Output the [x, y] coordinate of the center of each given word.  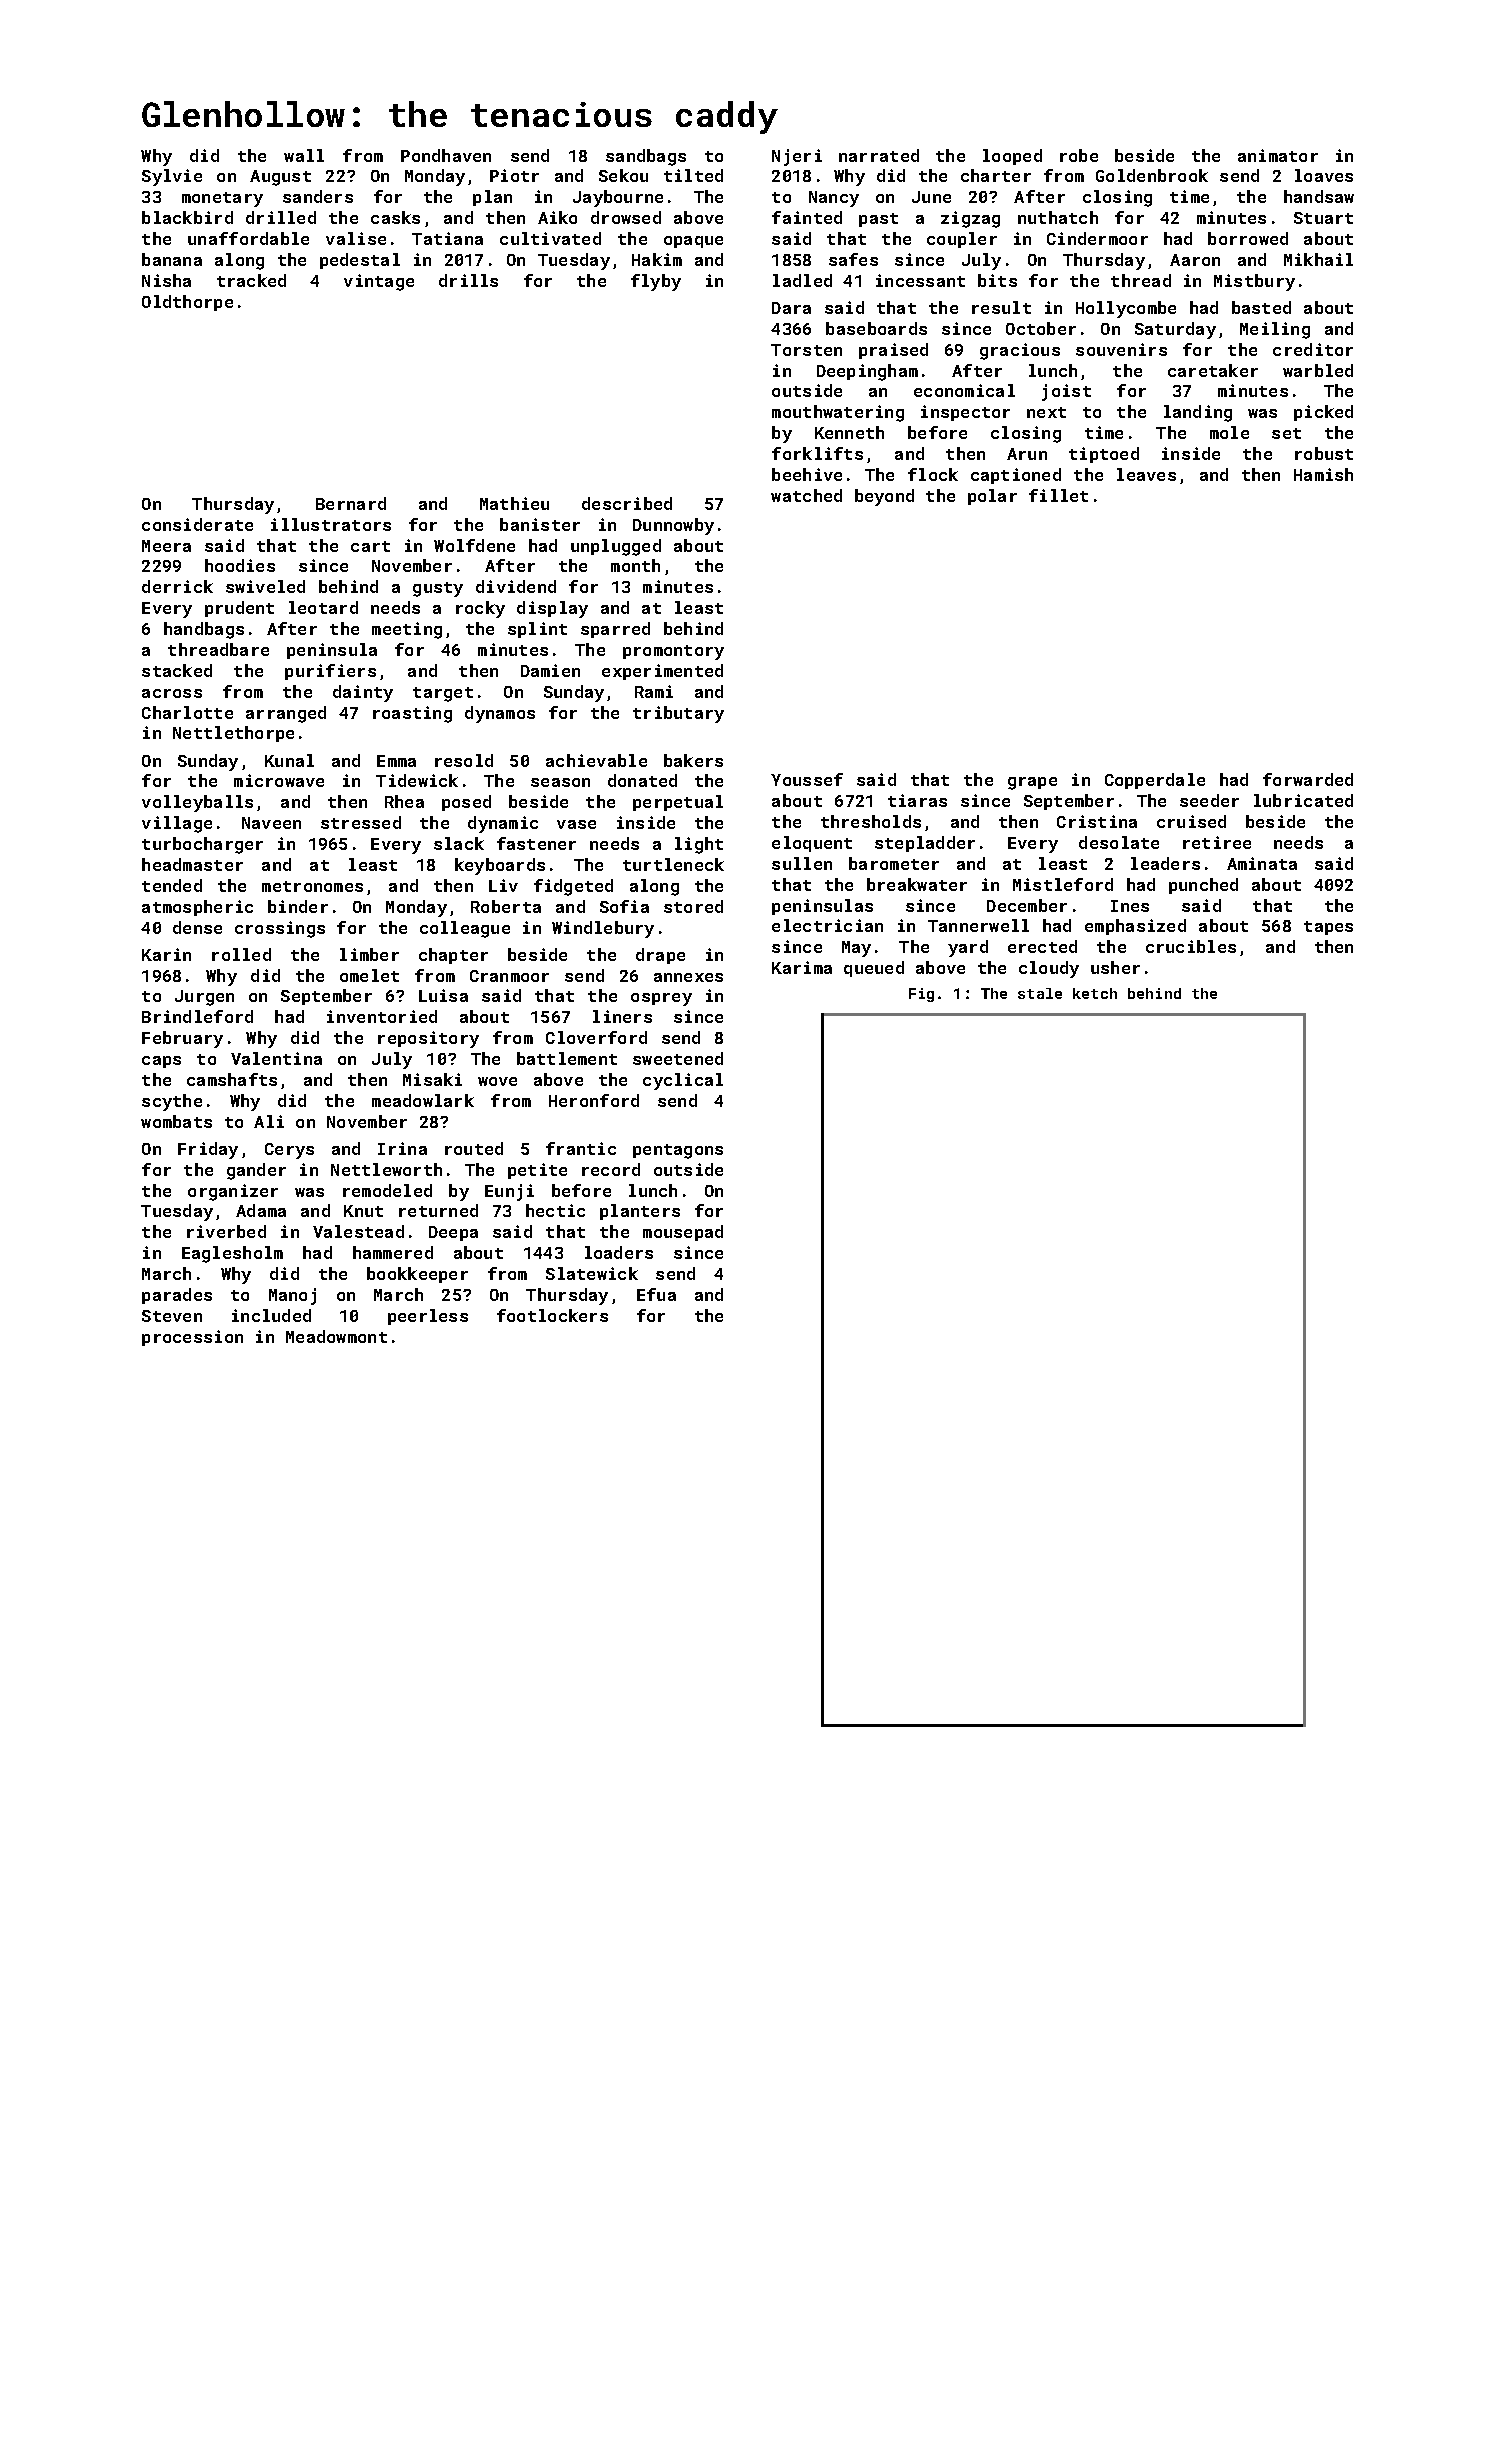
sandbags [646, 157]
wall [304, 155]
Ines [1130, 906]
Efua [656, 1294]
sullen [802, 863]
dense [197, 927]
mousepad [683, 1233]
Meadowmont [336, 1336]
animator [1278, 155]
